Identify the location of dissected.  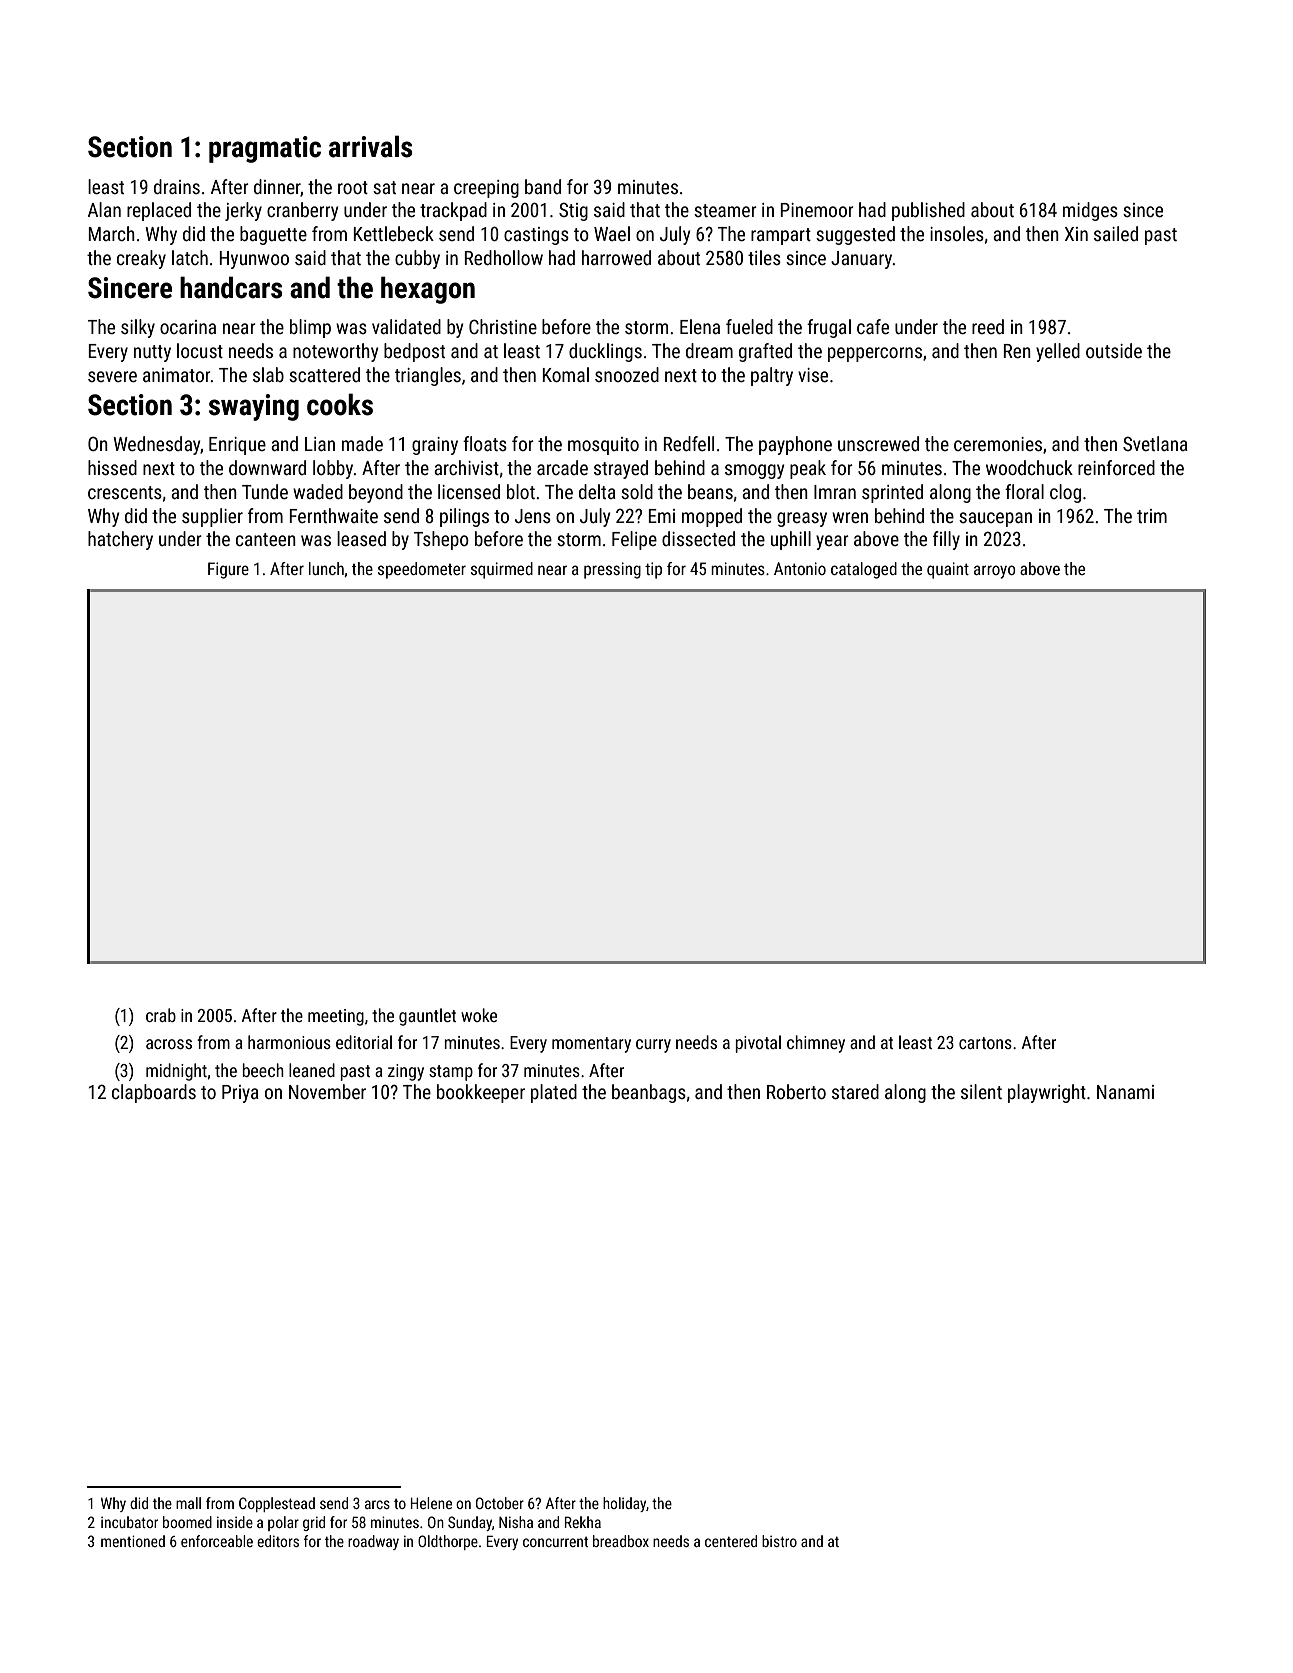
(698, 538).
